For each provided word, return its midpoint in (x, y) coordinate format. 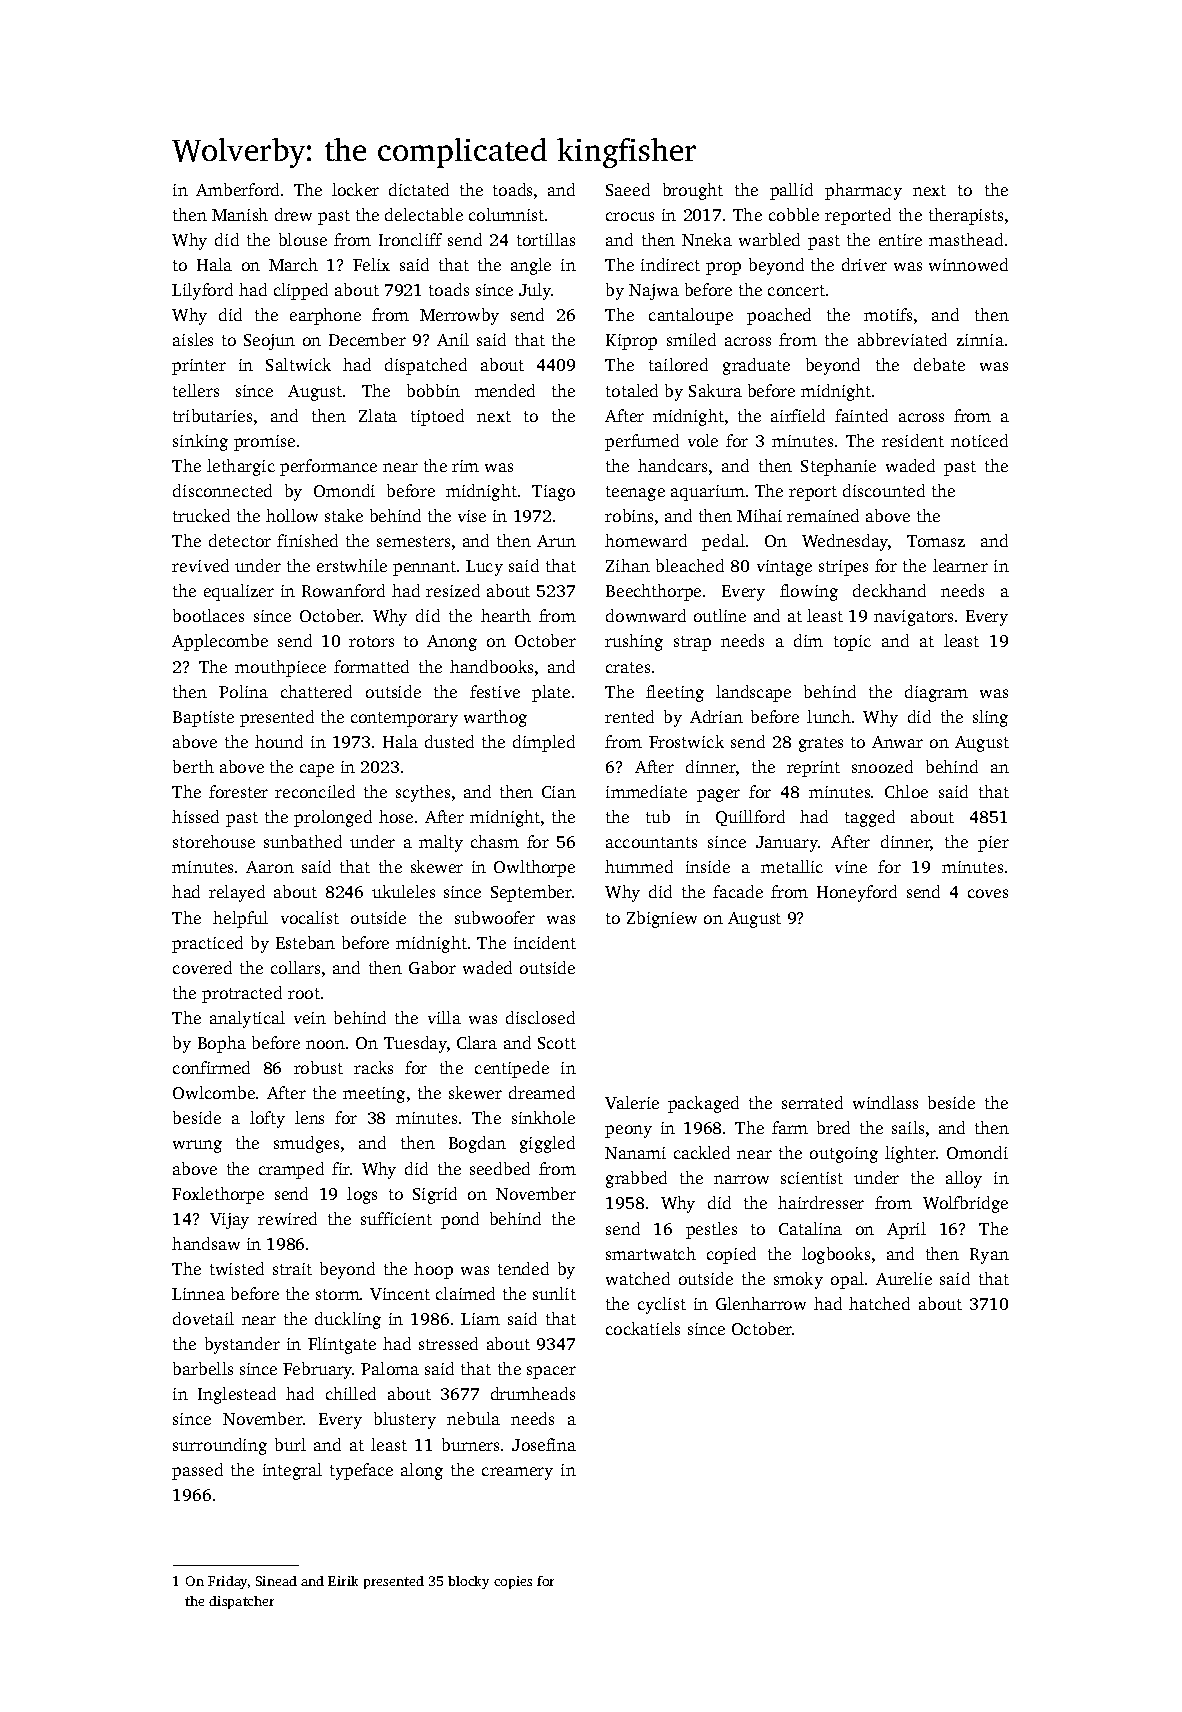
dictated (419, 189)
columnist (506, 214)
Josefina (544, 1444)
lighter (910, 1154)
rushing (634, 642)
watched (638, 1278)
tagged (870, 818)
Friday (227, 1582)
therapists (966, 216)
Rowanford (343, 590)
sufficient (396, 1218)
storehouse (214, 841)
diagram (936, 693)
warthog (495, 718)
